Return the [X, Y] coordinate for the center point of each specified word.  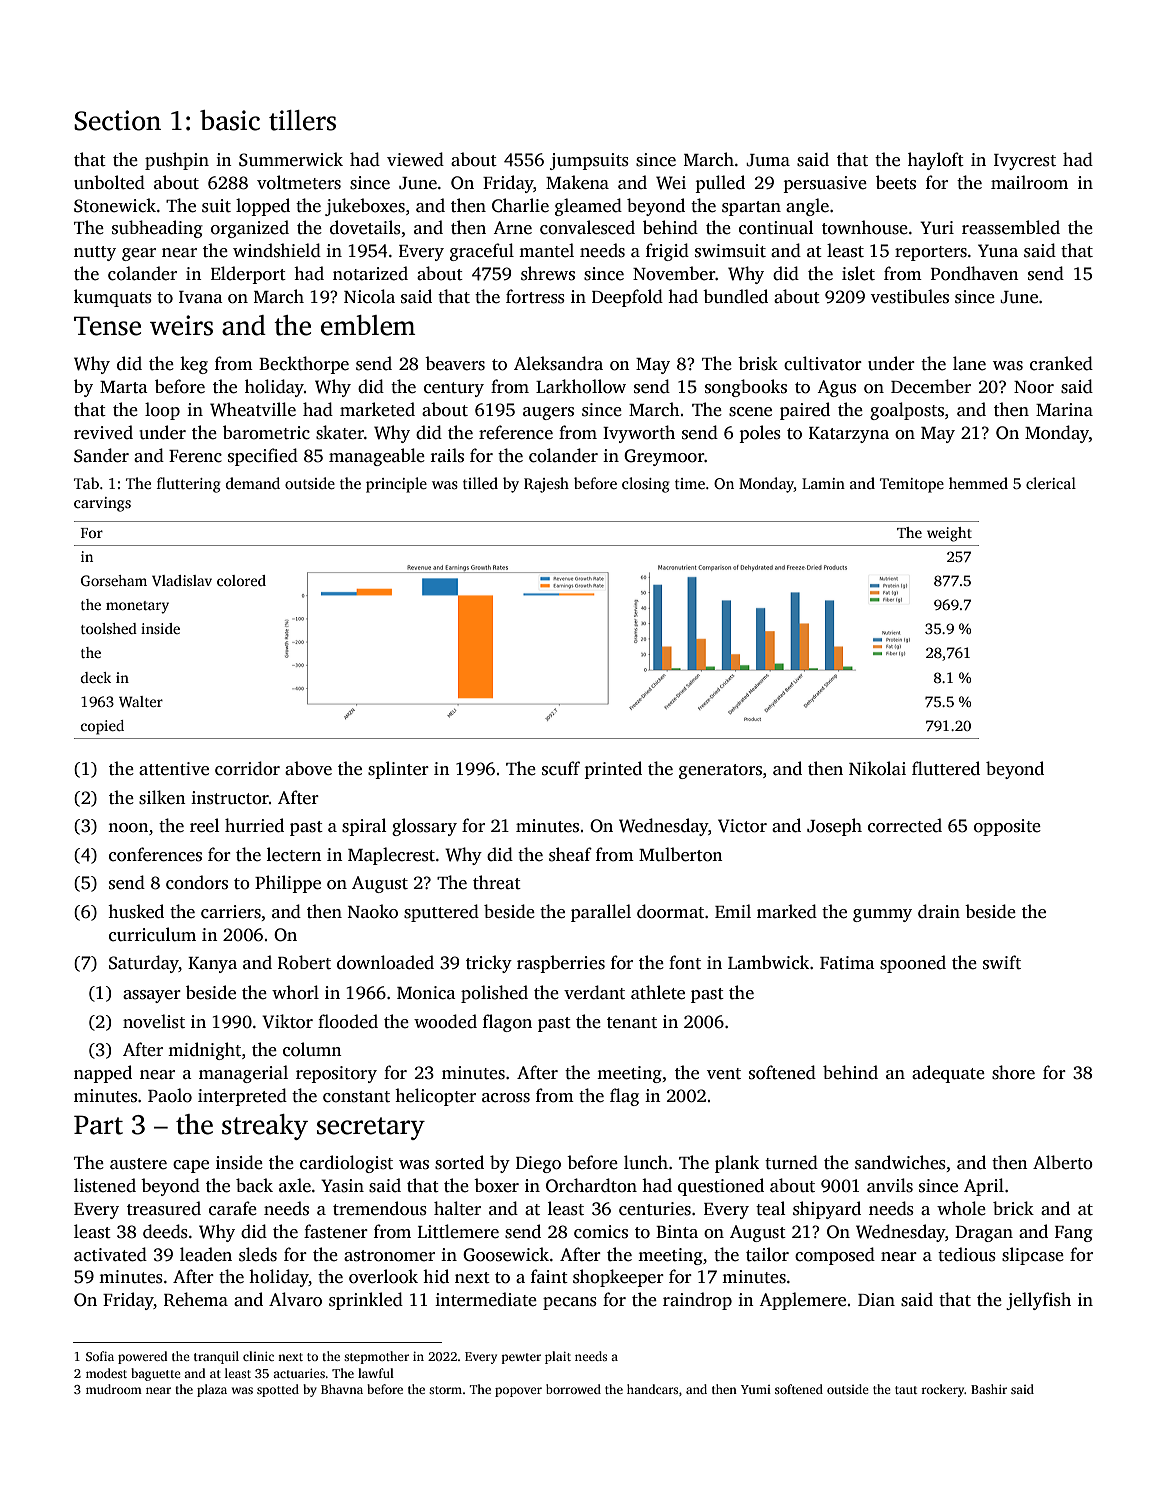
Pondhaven [975, 273]
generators [720, 771]
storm [445, 1390]
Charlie [520, 205]
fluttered [946, 768]
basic [230, 120]
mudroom [114, 1389]
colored [241, 580]
